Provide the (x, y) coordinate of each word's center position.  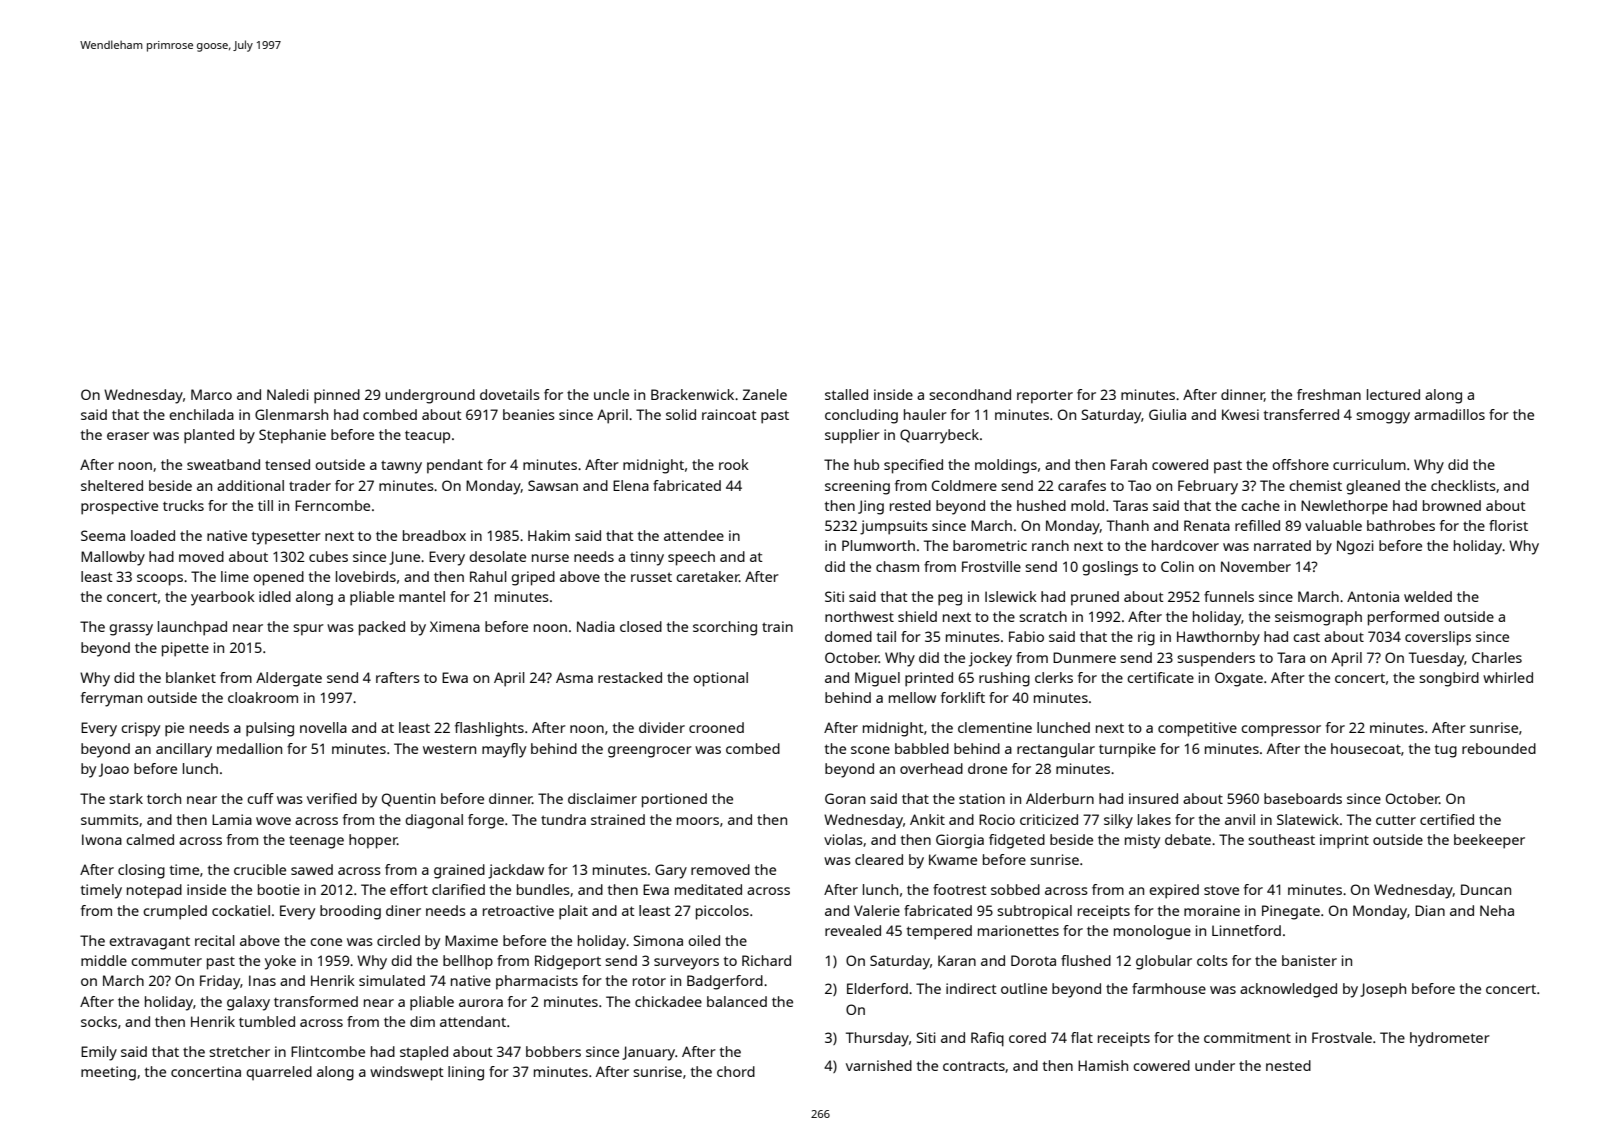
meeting (108, 1073)
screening (857, 487)
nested (1288, 1065)
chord (736, 1071)
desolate (497, 556)
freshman (1329, 394)
